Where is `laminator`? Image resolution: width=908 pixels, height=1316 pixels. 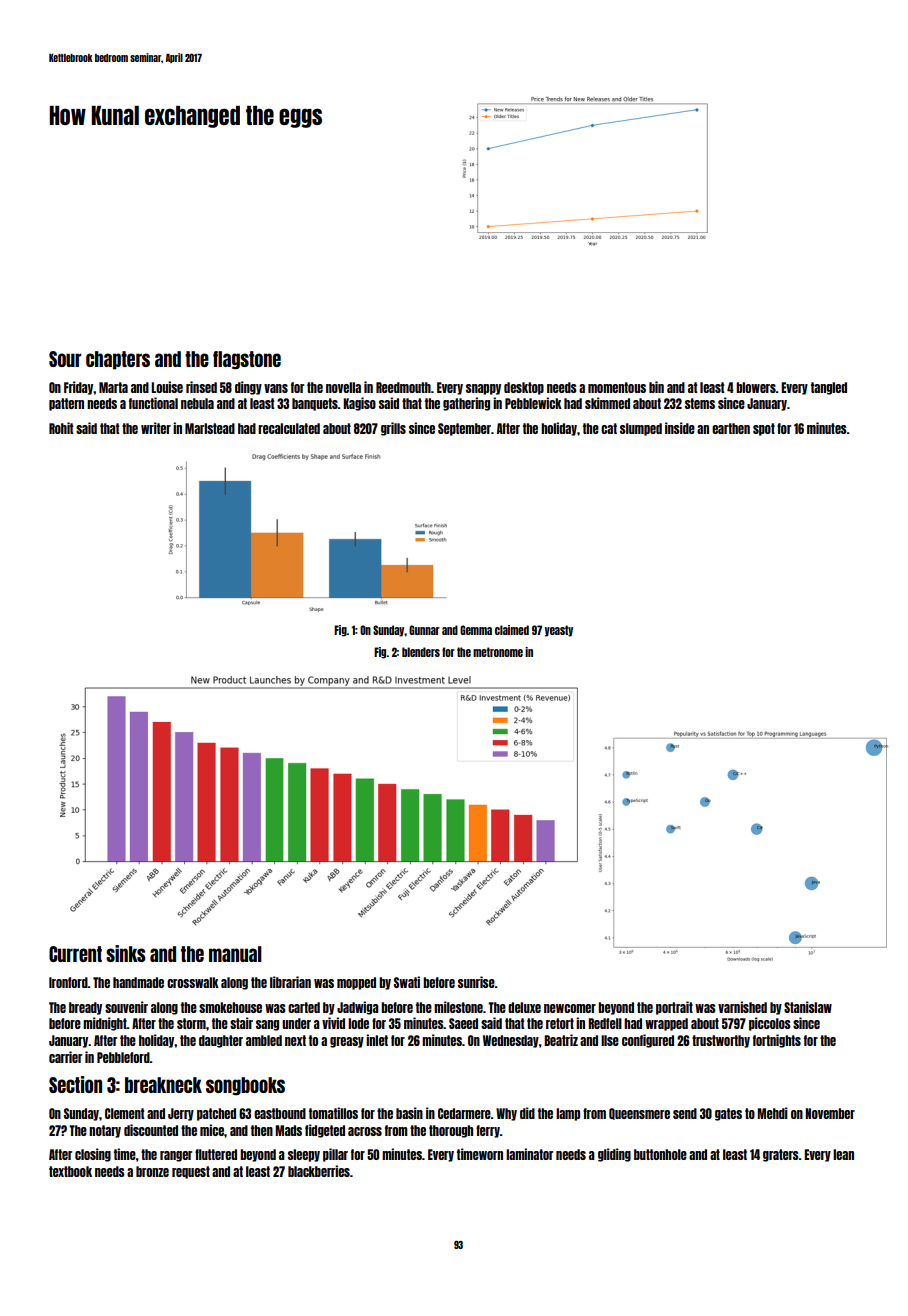 laminator is located at coordinates (529, 1154).
